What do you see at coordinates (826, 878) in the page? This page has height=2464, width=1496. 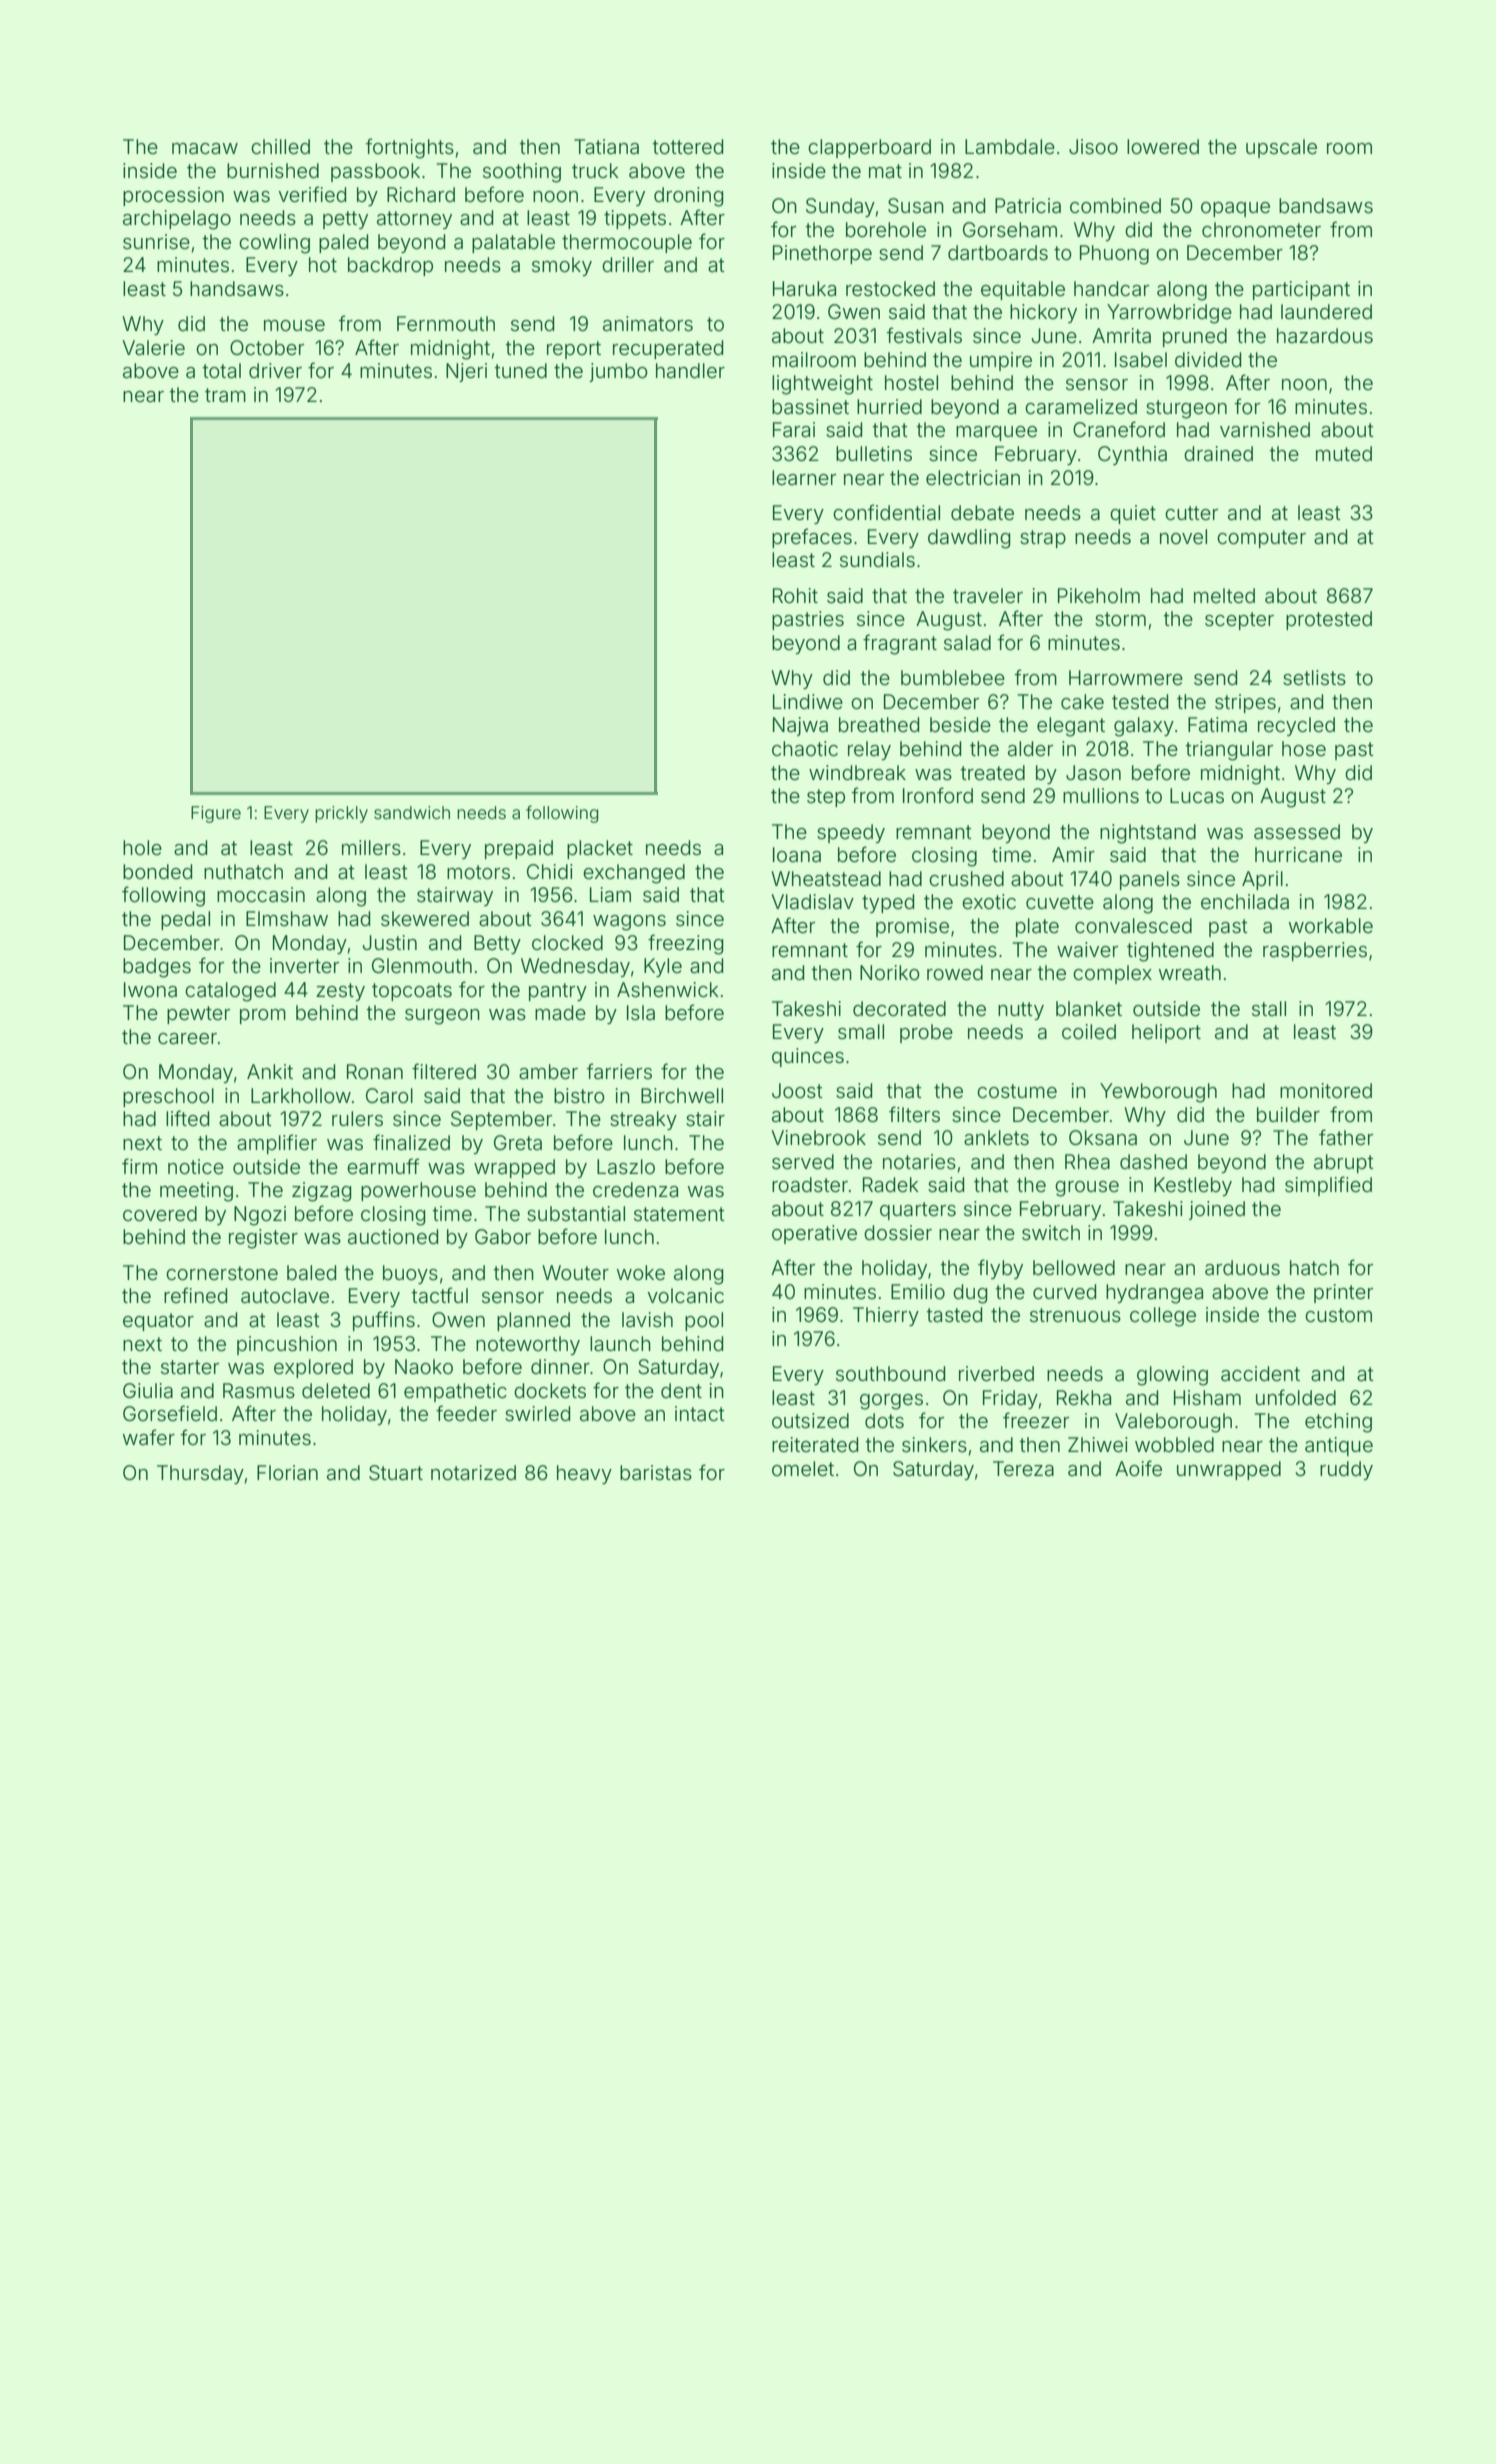 I see `Wheatstead` at bounding box center [826, 878].
